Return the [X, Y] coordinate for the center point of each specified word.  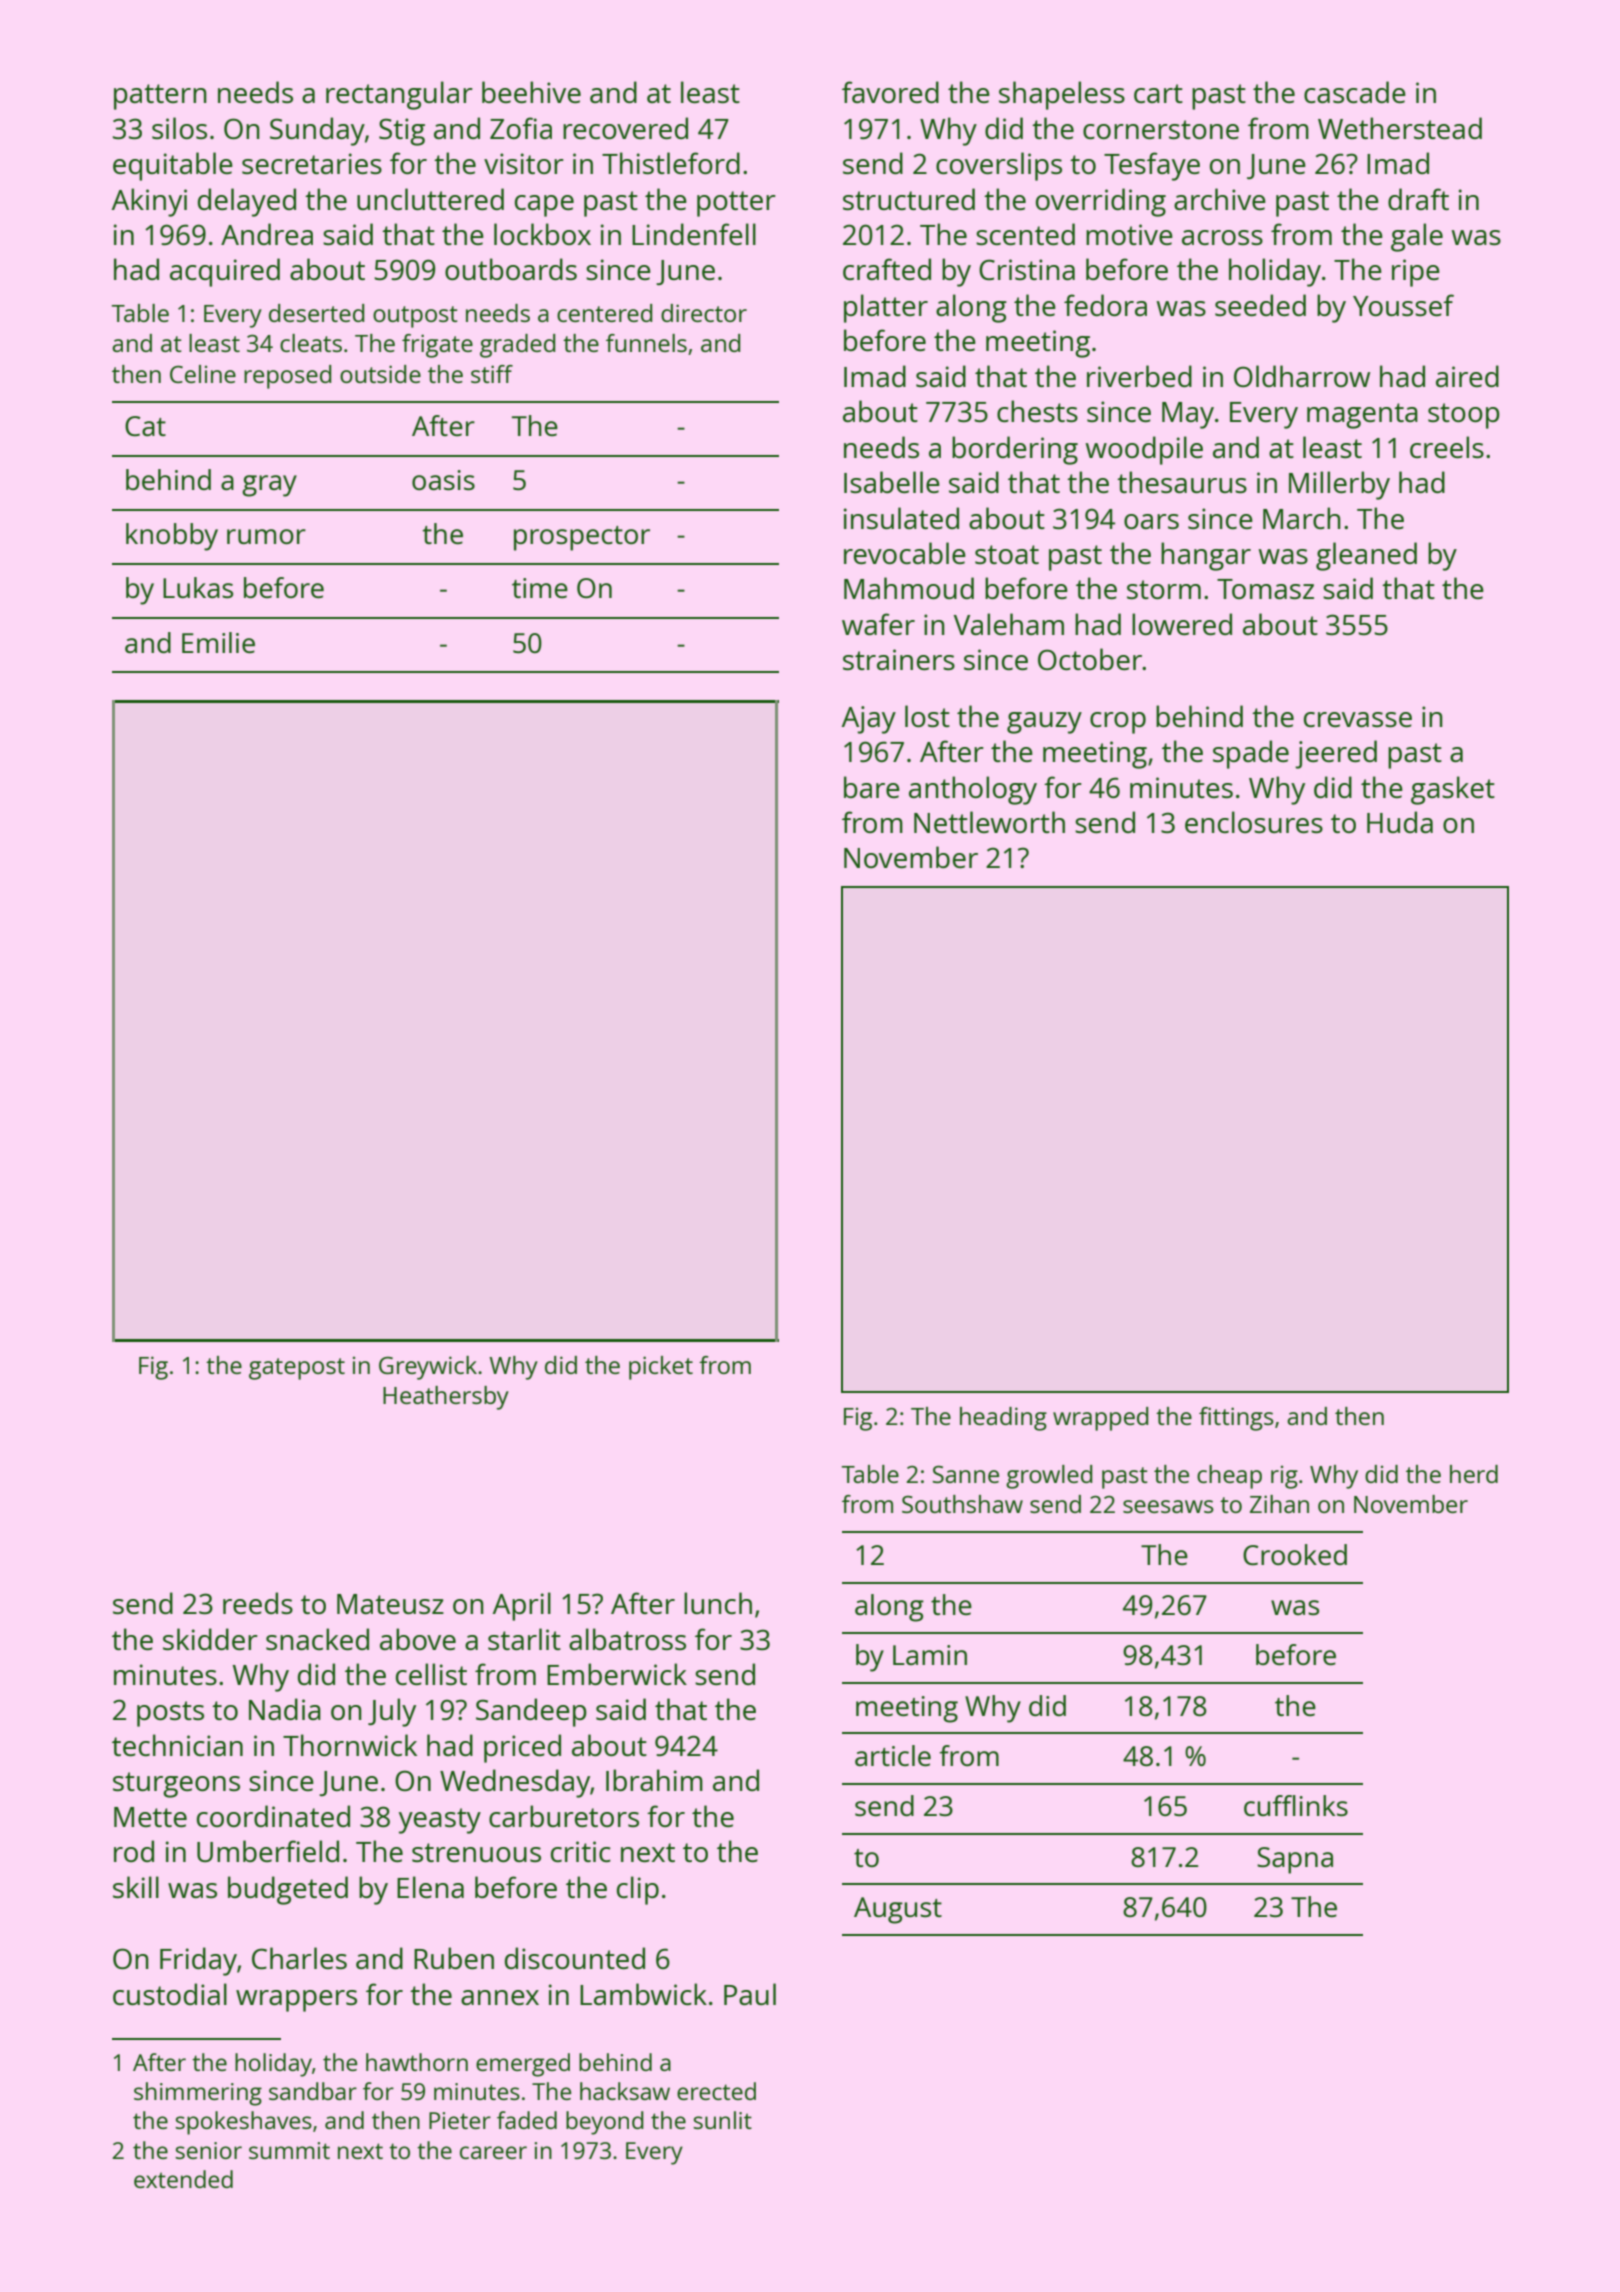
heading [1003, 1419]
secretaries [312, 163]
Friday [198, 1961]
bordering [1015, 450]
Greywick [428, 1368]
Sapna [1295, 1860]
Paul [750, 1994]
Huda [1400, 822]
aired [1467, 376]
